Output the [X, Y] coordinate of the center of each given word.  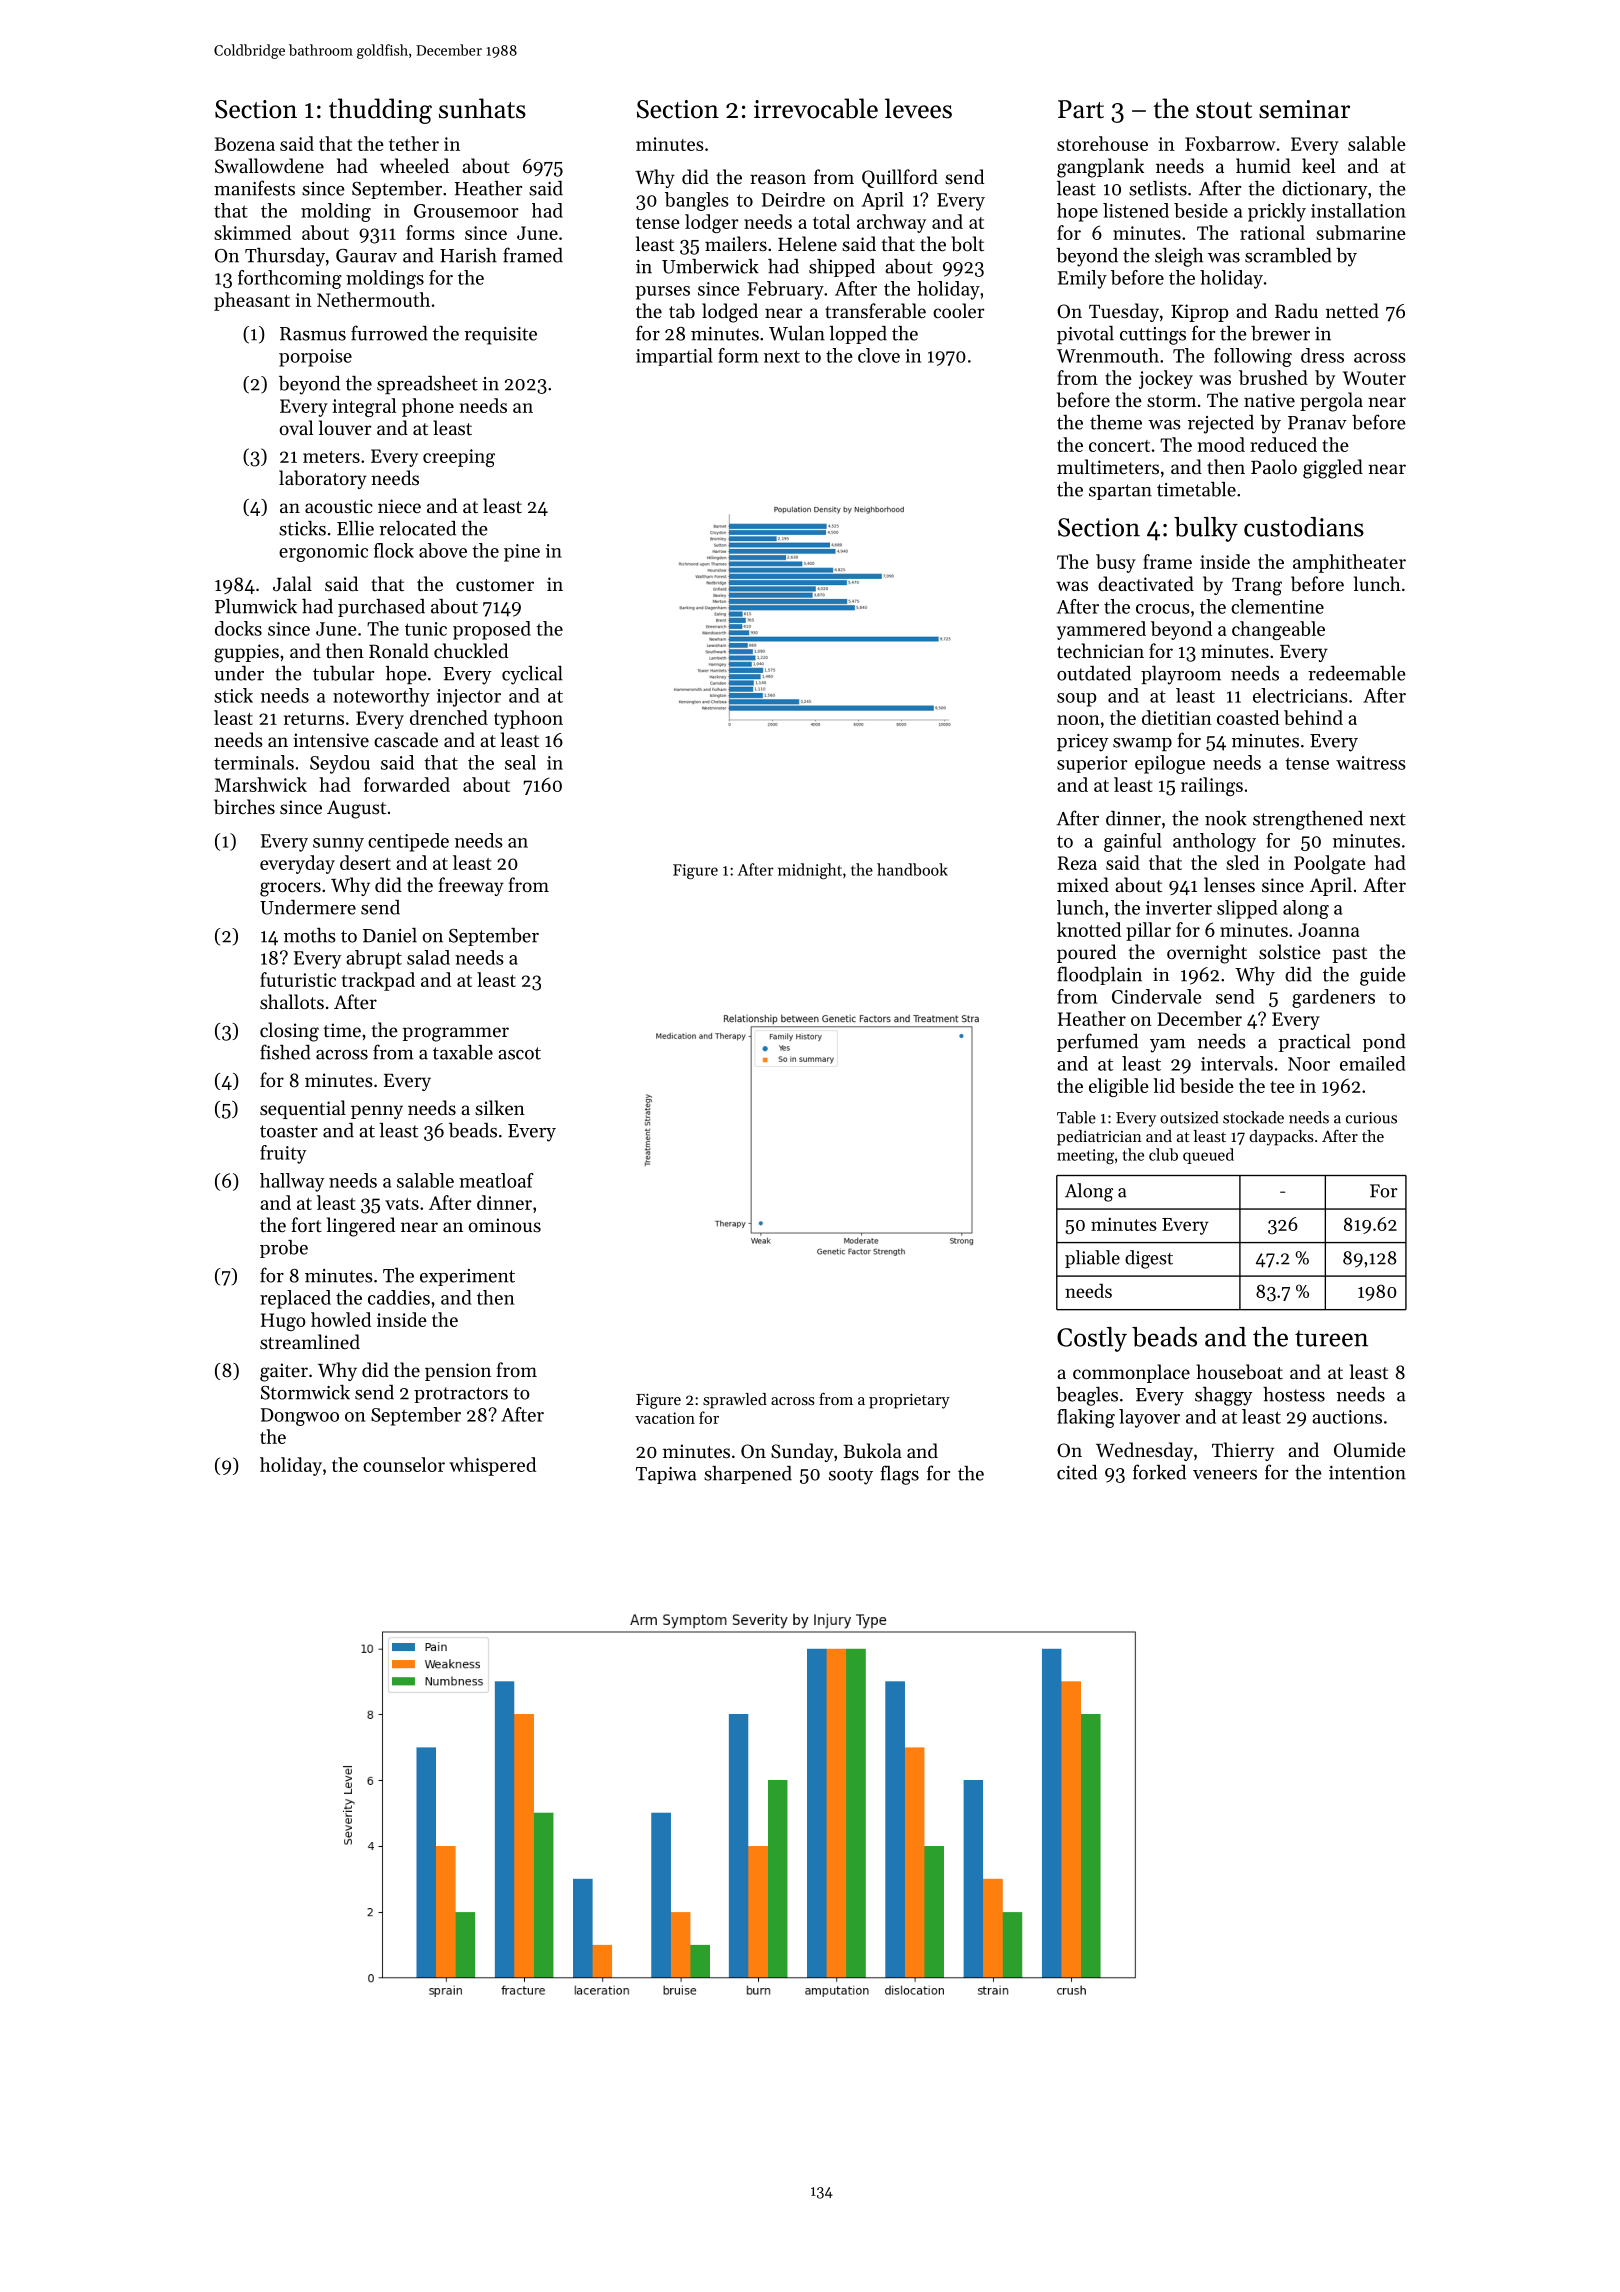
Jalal [292, 583]
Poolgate [1330, 864]
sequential [303, 1109]
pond [1384, 1043]
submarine [1361, 232]
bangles [697, 201]
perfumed [1097, 1042]
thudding [380, 111]
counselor [404, 1464]
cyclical [532, 675]
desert [365, 862]
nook [1226, 818]
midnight [810, 871]
